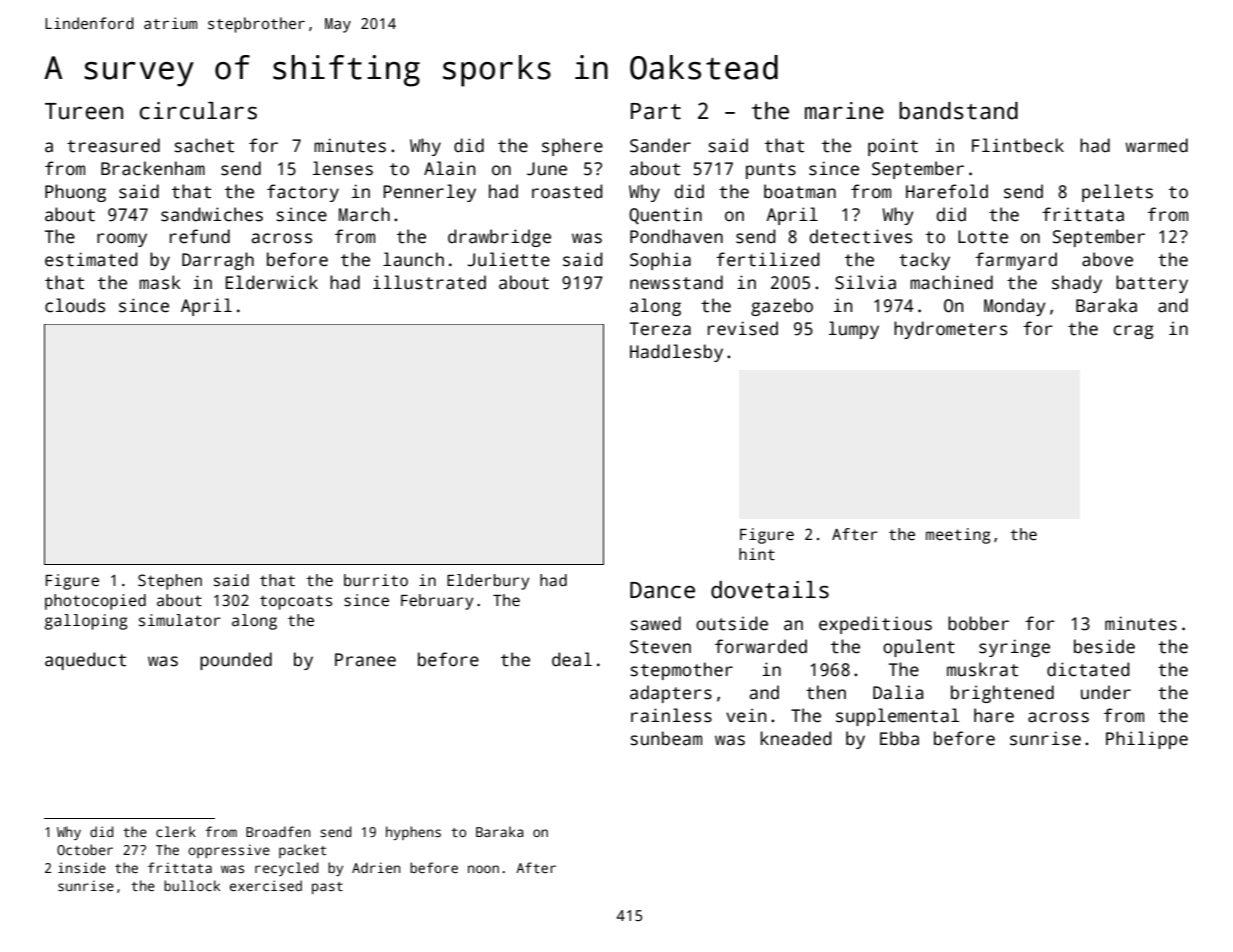  I want to click on bullock, so click(192, 885).
